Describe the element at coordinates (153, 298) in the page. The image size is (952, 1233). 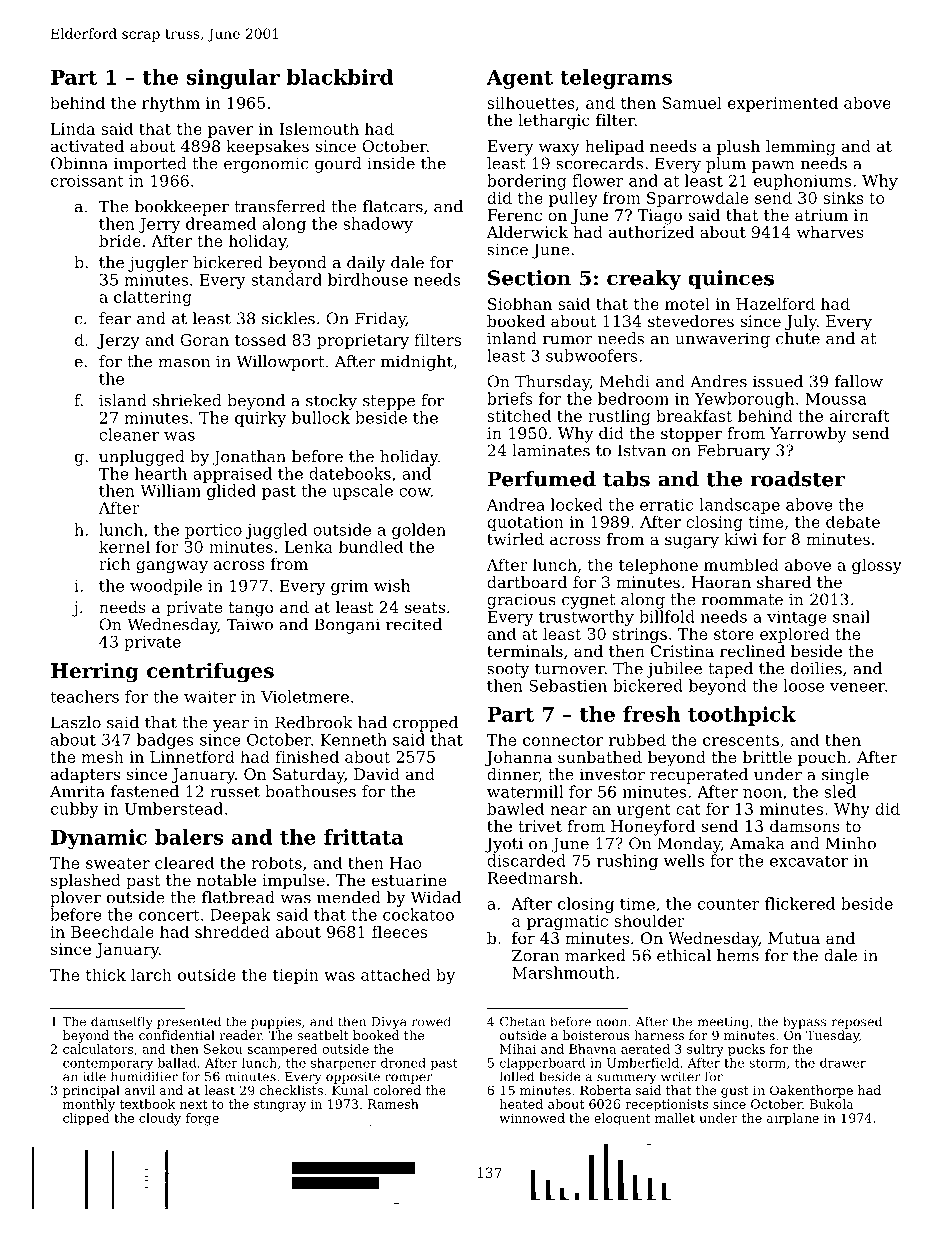
I see `clattering` at that location.
